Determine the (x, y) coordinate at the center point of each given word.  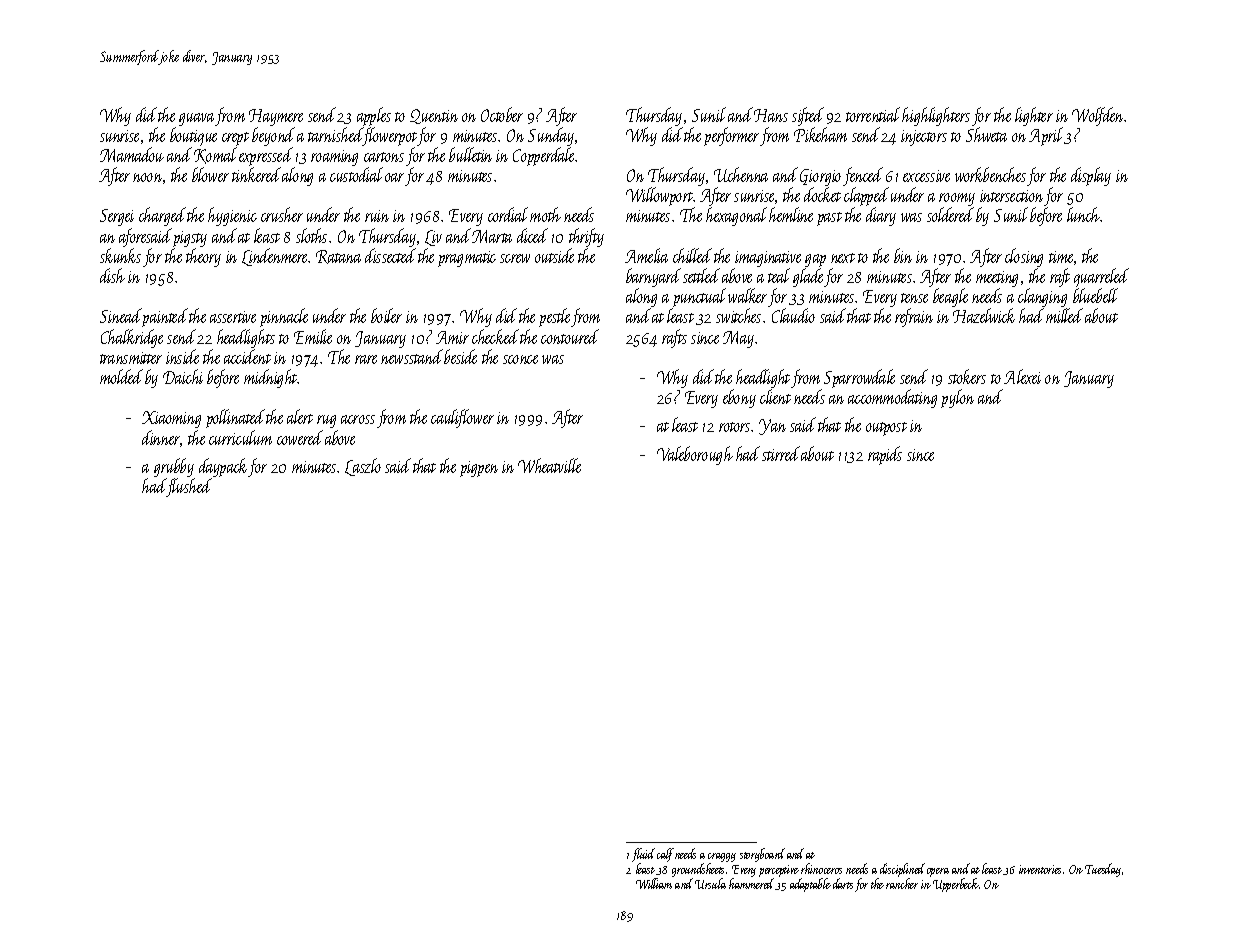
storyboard (762, 855)
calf (665, 855)
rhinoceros (821, 868)
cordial (508, 214)
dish (112, 275)
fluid (643, 855)
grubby (174, 467)
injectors (924, 138)
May (738, 339)
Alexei (1022, 376)
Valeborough (695, 455)
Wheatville (549, 465)
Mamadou (132, 154)
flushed (189, 487)
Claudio (793, 315)
